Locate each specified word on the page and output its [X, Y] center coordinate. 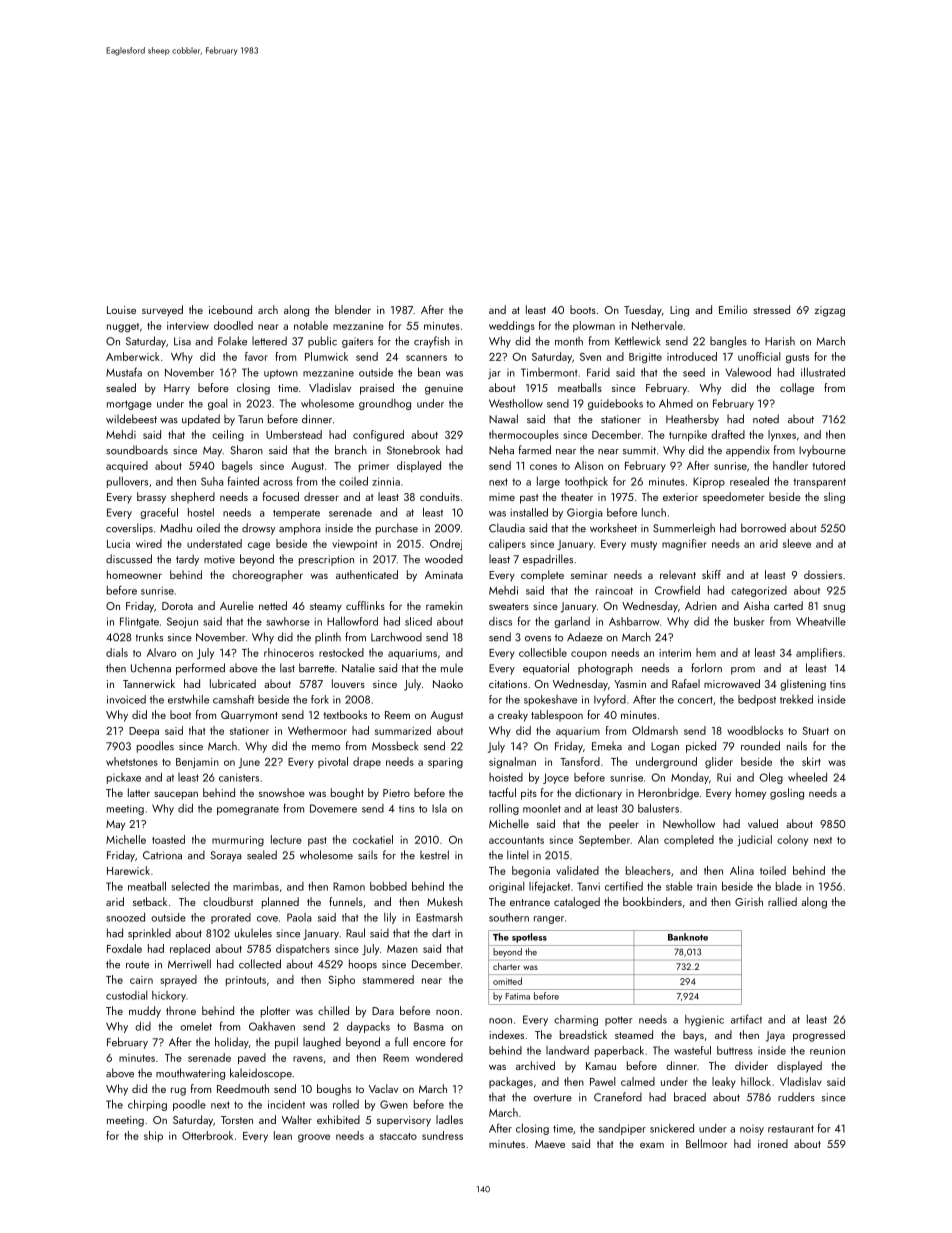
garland [572, 622]
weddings [512, 327]
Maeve [550, 1144]
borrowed [763, 528]
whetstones [132, 761]
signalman [512, 763]
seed [694, 372]
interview [188, 326]
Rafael [686, 683]
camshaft [233, 699]
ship [153, 1136]
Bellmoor [707, 1143]
